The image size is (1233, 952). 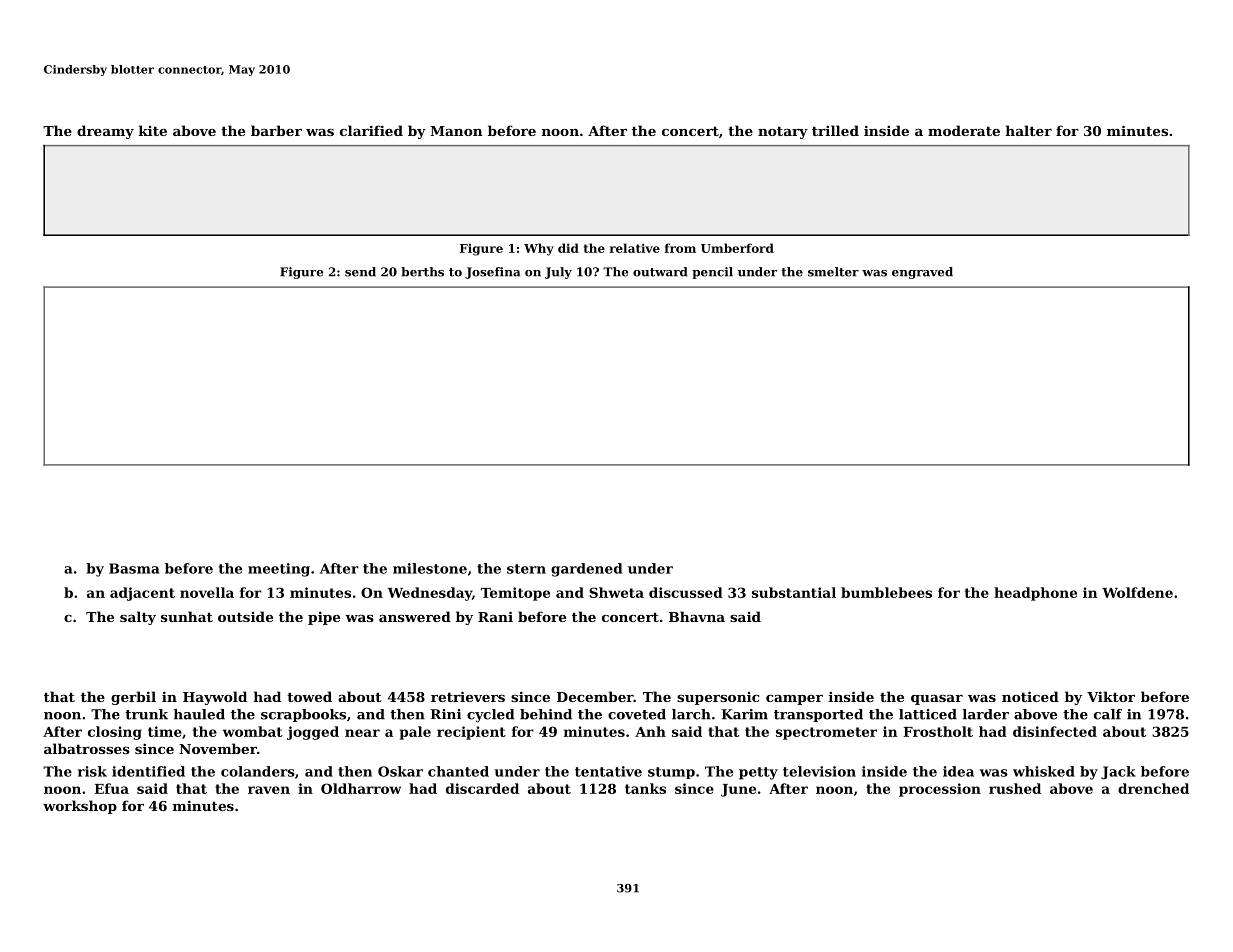 What do you see at coordinates (1030, 696) in the screenshot?
I see `noticed` at bounding box center [1030, 696].
